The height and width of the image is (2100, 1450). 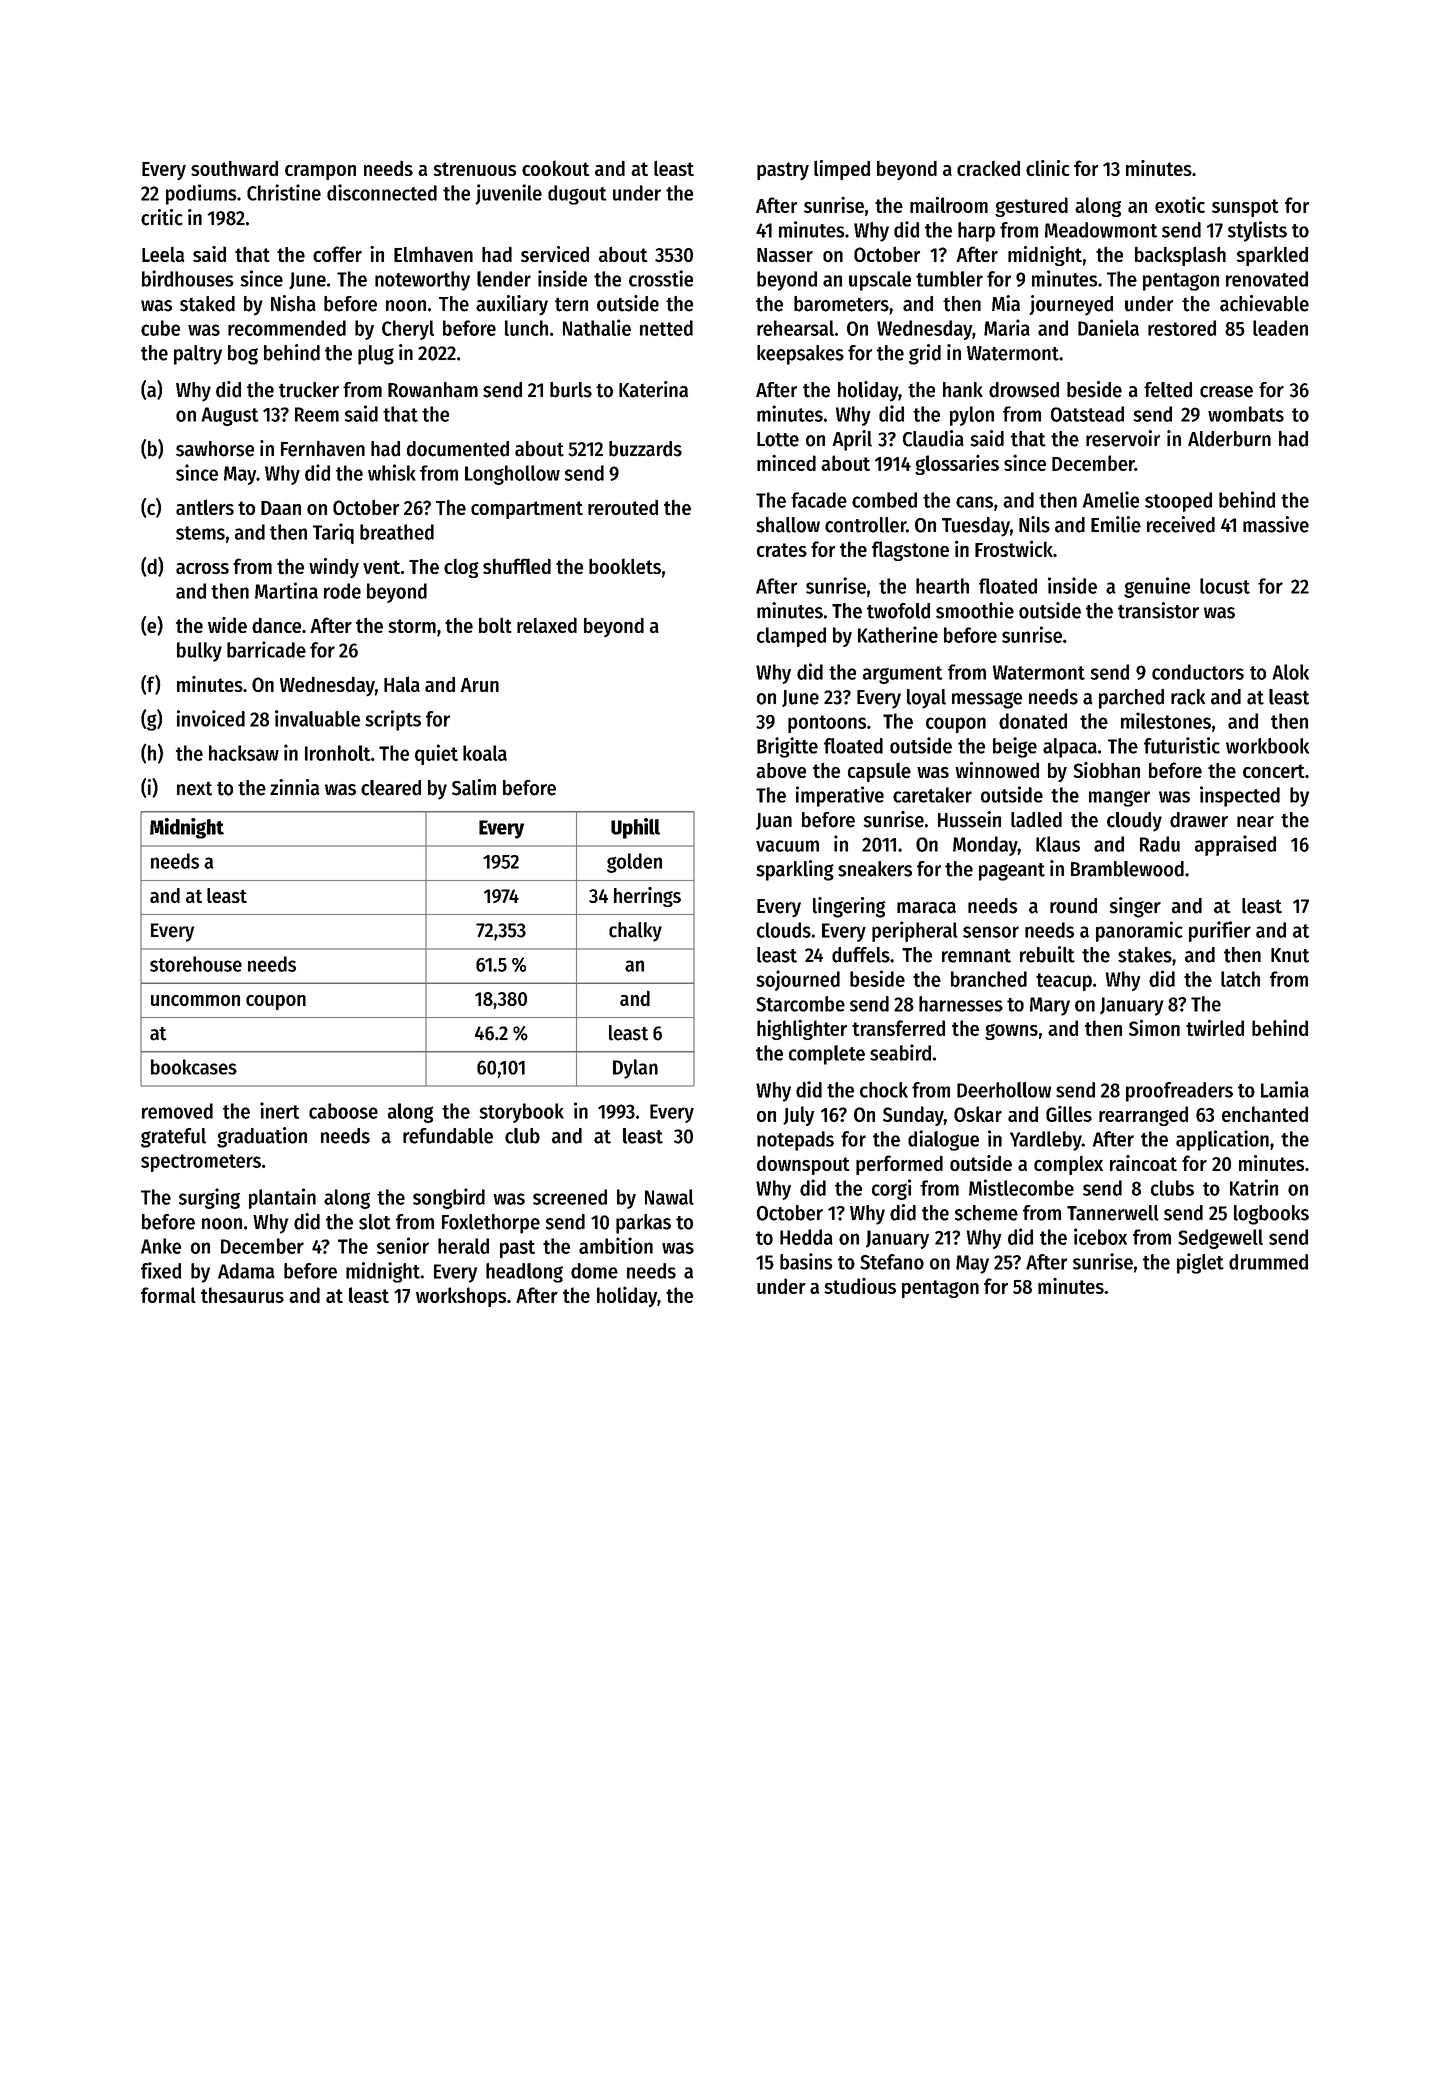 I want to click on Elmhaven, so click(x=433, y=254).
